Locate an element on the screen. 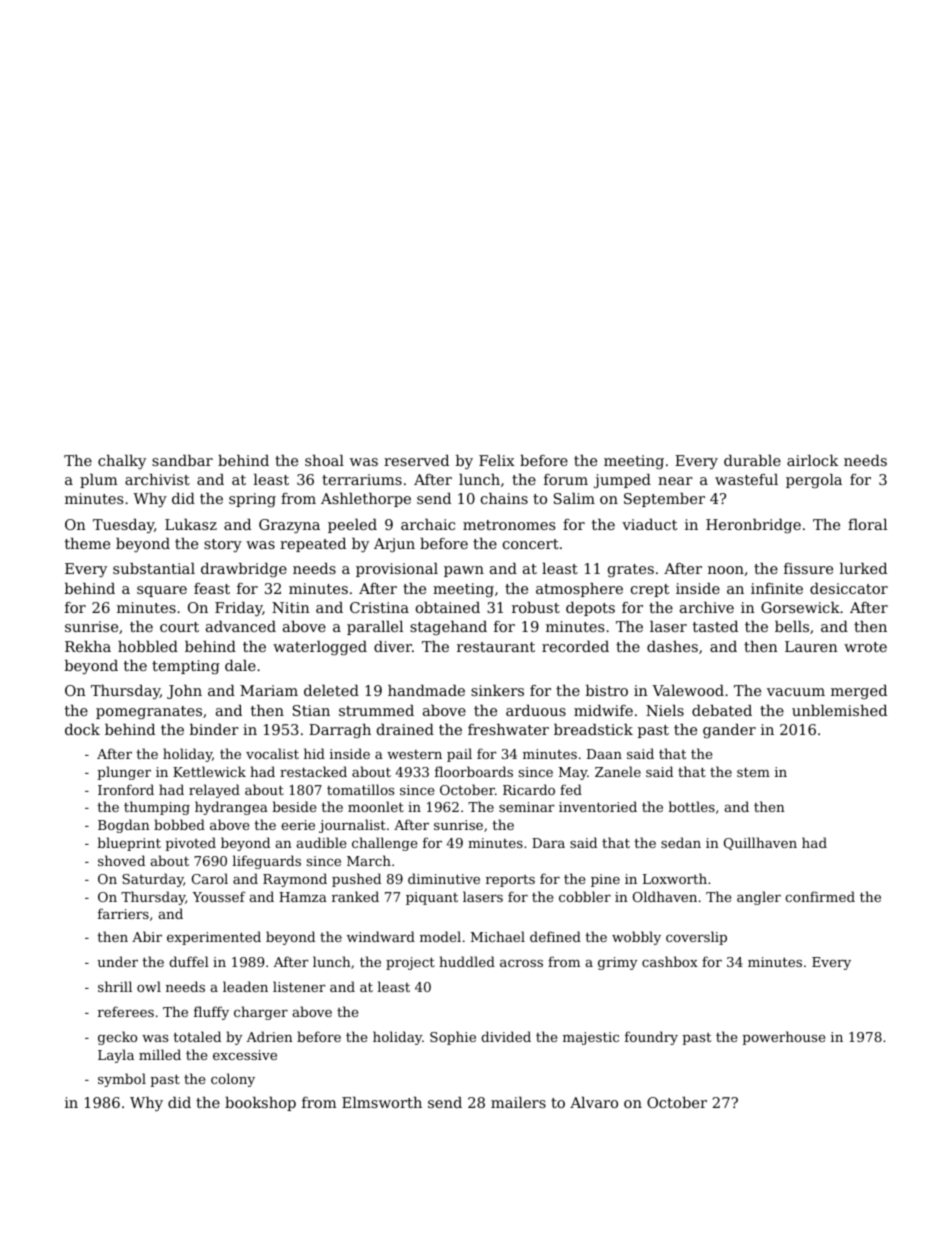 The height and width of the screenshot is (1233, 952). square is located at coordinates (162, 591).
